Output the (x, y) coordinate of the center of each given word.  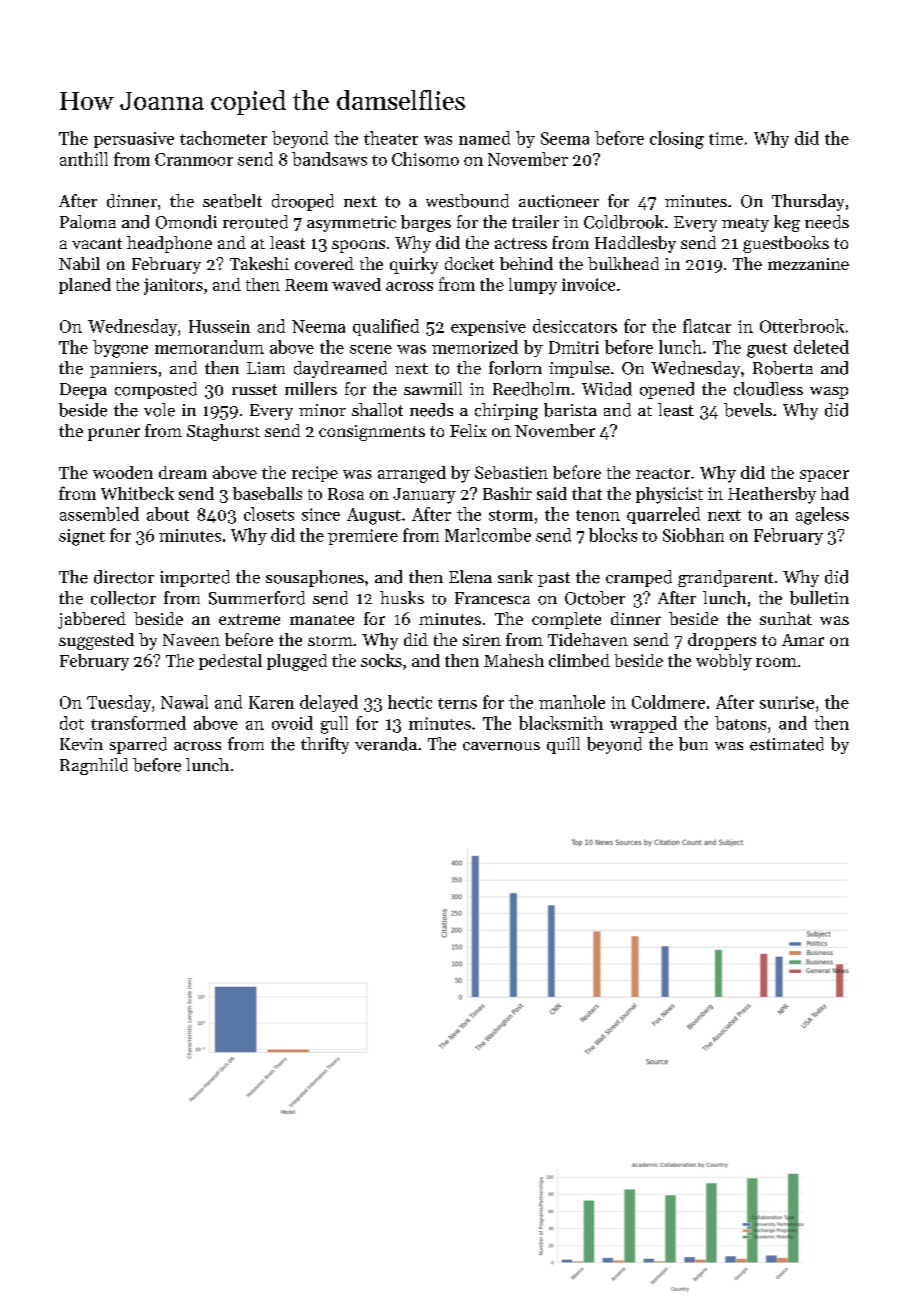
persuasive (134, 140)
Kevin (81, 744)
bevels (748, 410)
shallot (377, 410)
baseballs (267, 493)
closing (677, 140)
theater (391, 138)
